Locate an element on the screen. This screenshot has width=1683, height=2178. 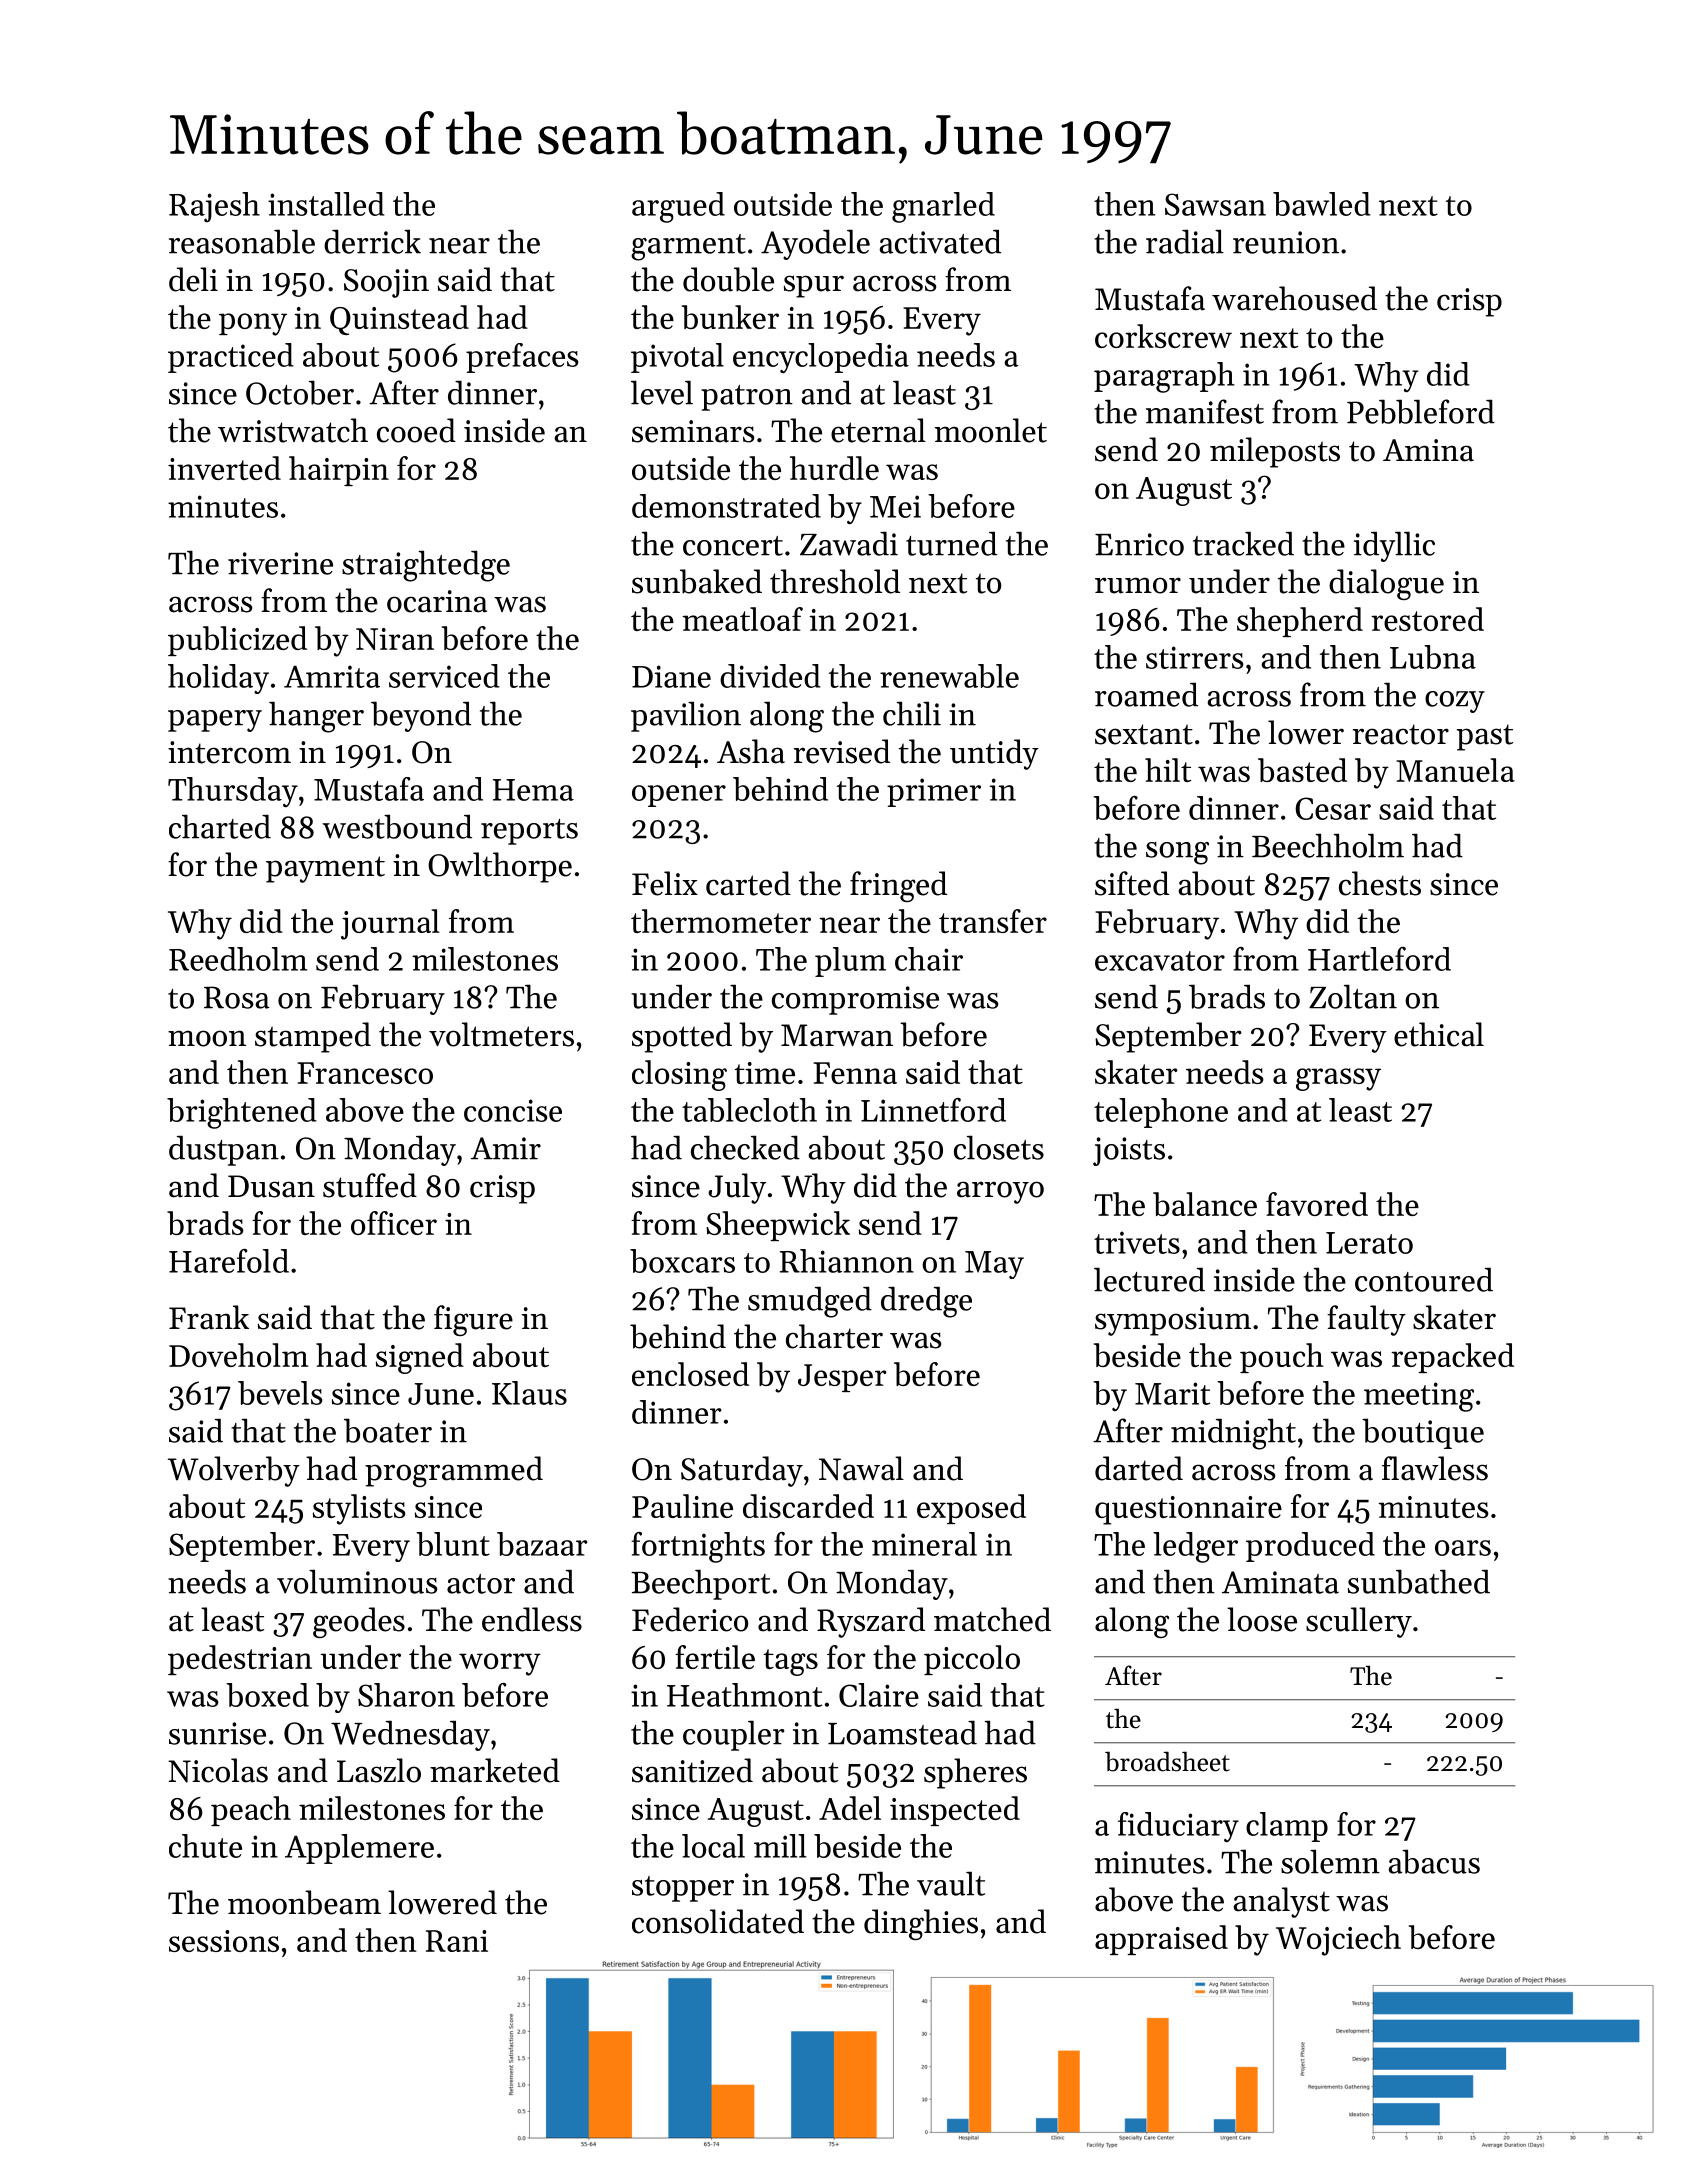
dinghies is located at coordinates (921, 1924).
